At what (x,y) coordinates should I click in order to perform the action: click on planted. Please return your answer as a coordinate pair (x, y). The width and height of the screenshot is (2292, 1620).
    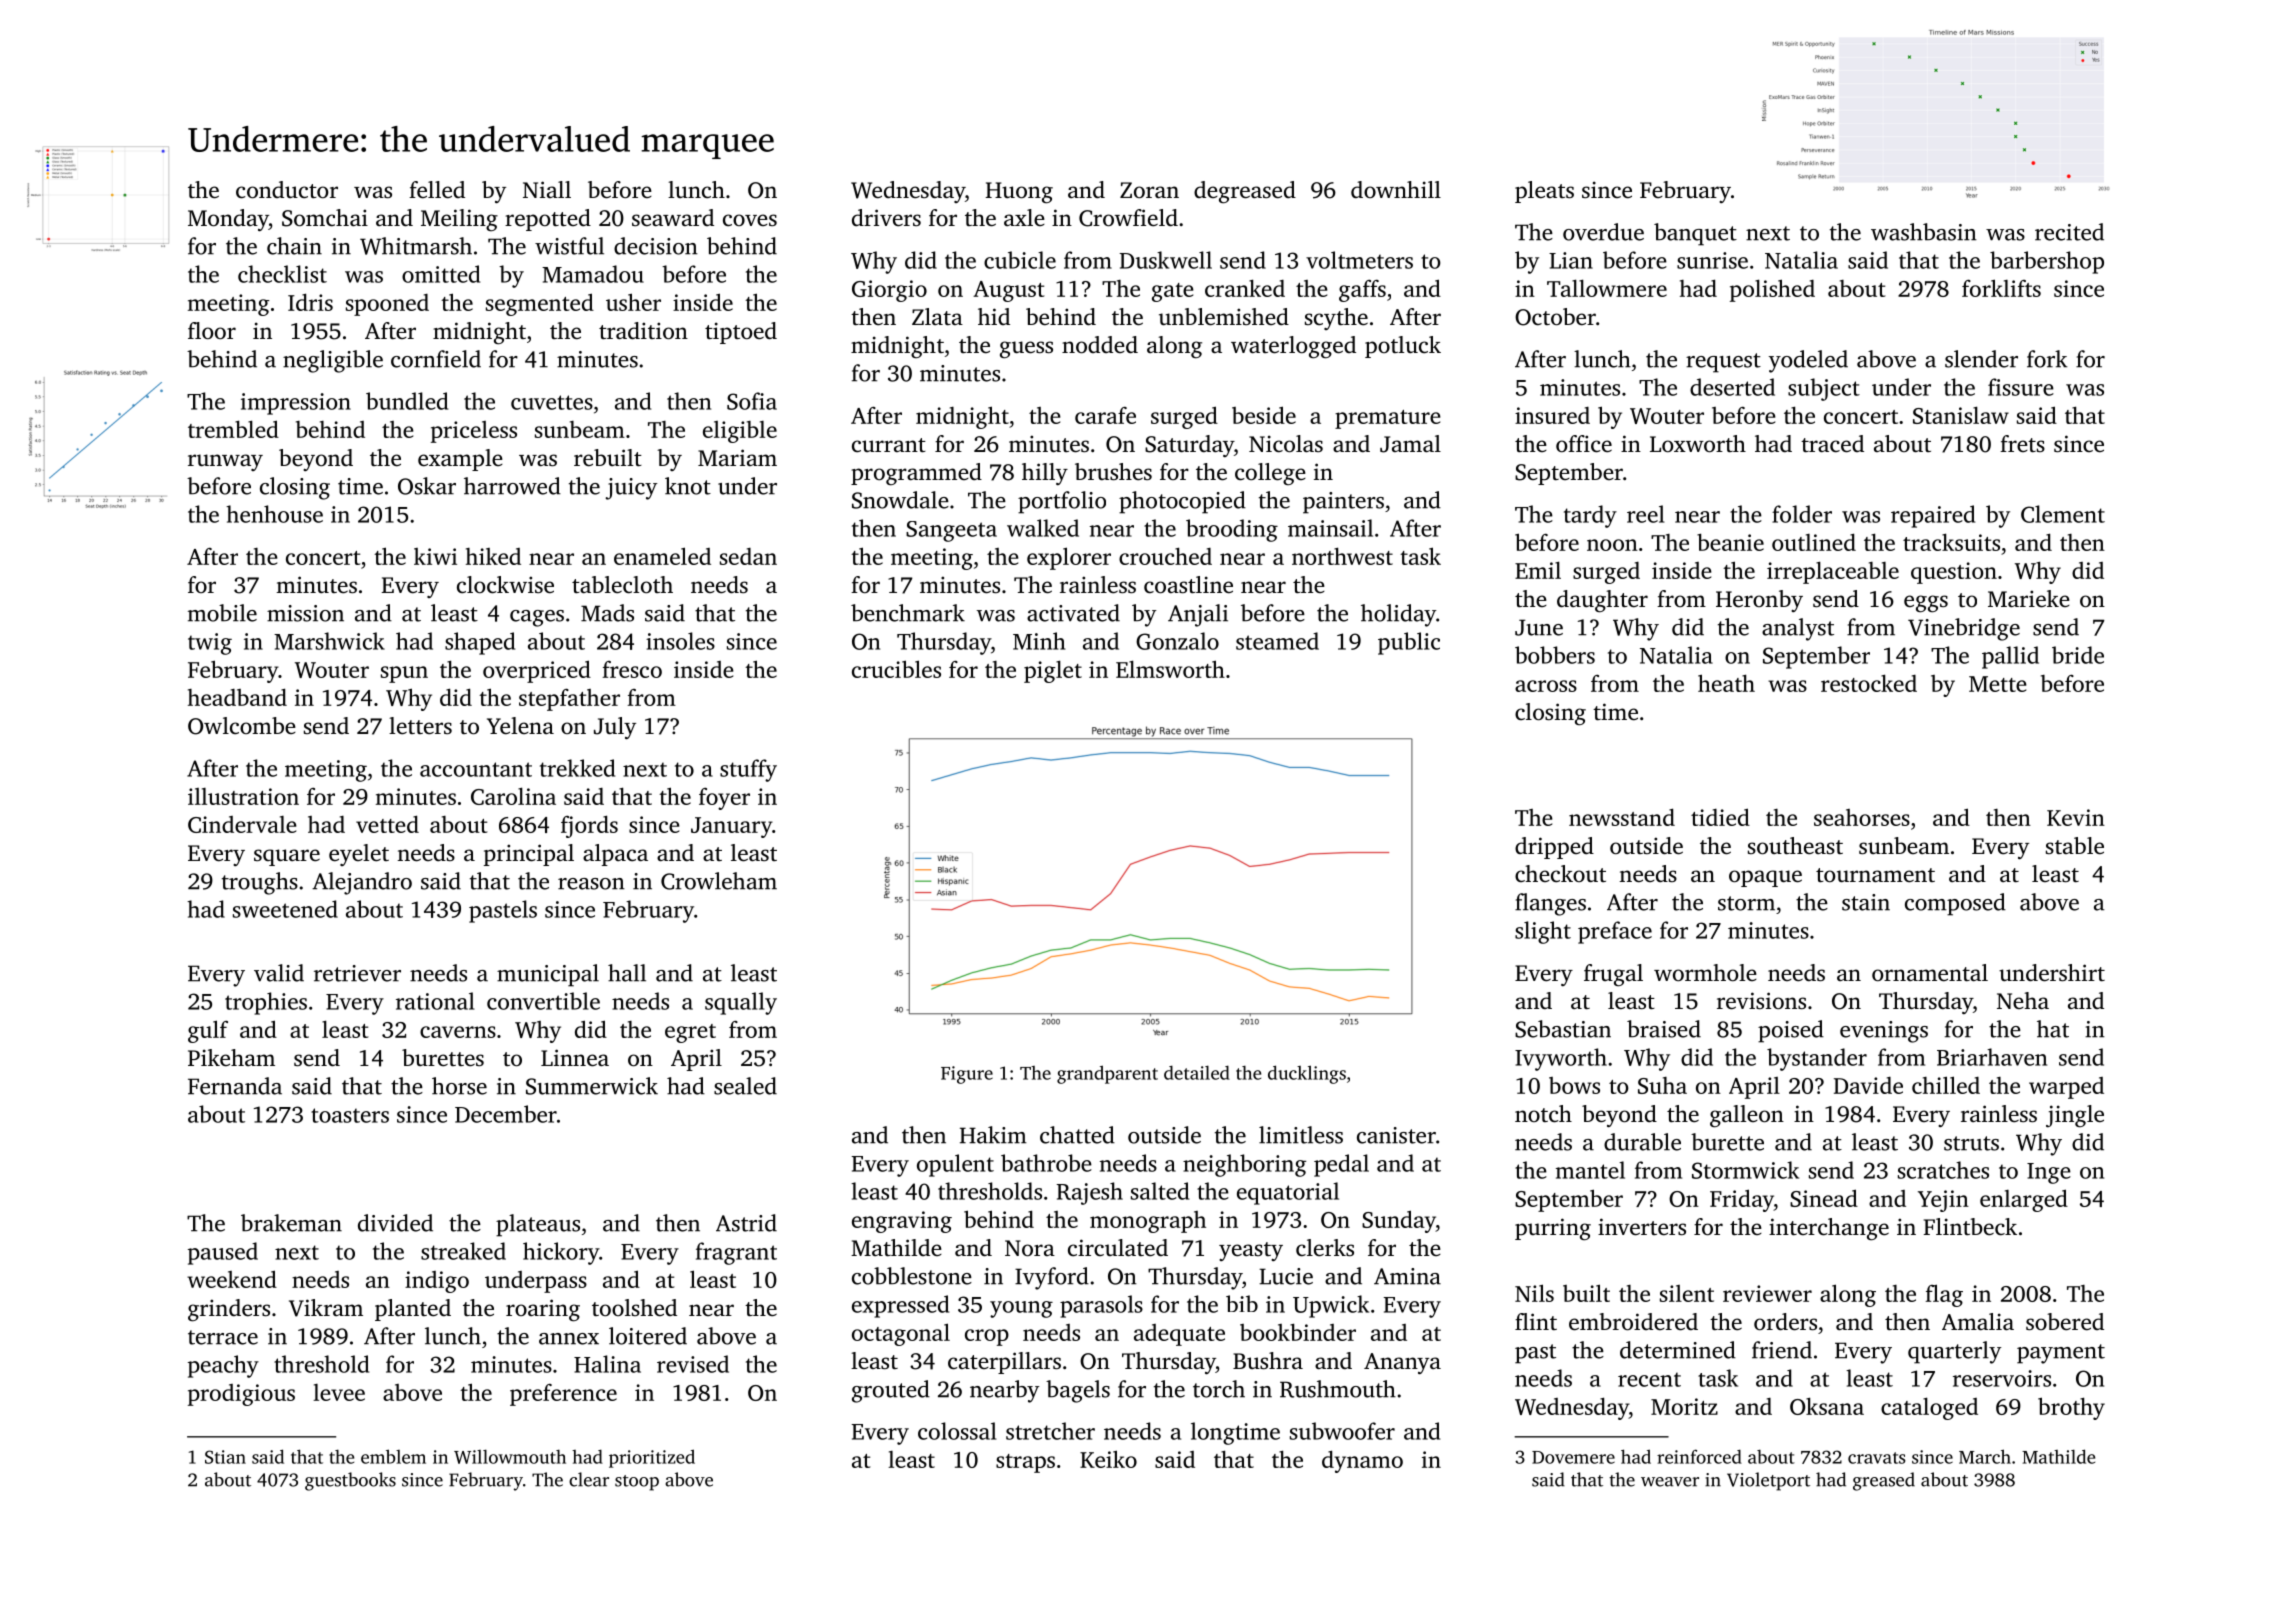
    Looking at the image, I should click on (413, 1310).
